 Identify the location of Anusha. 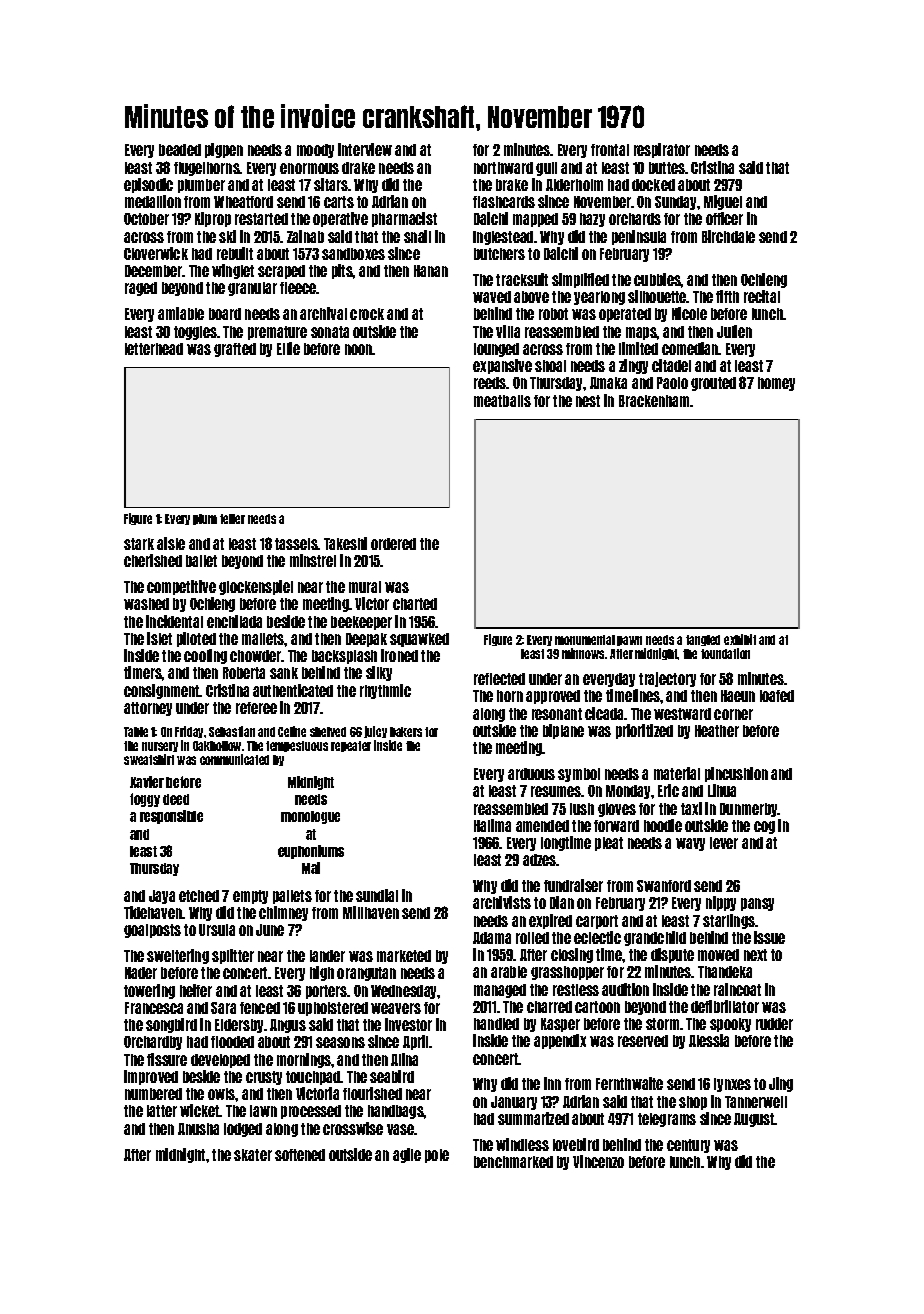
(198, 1129).
